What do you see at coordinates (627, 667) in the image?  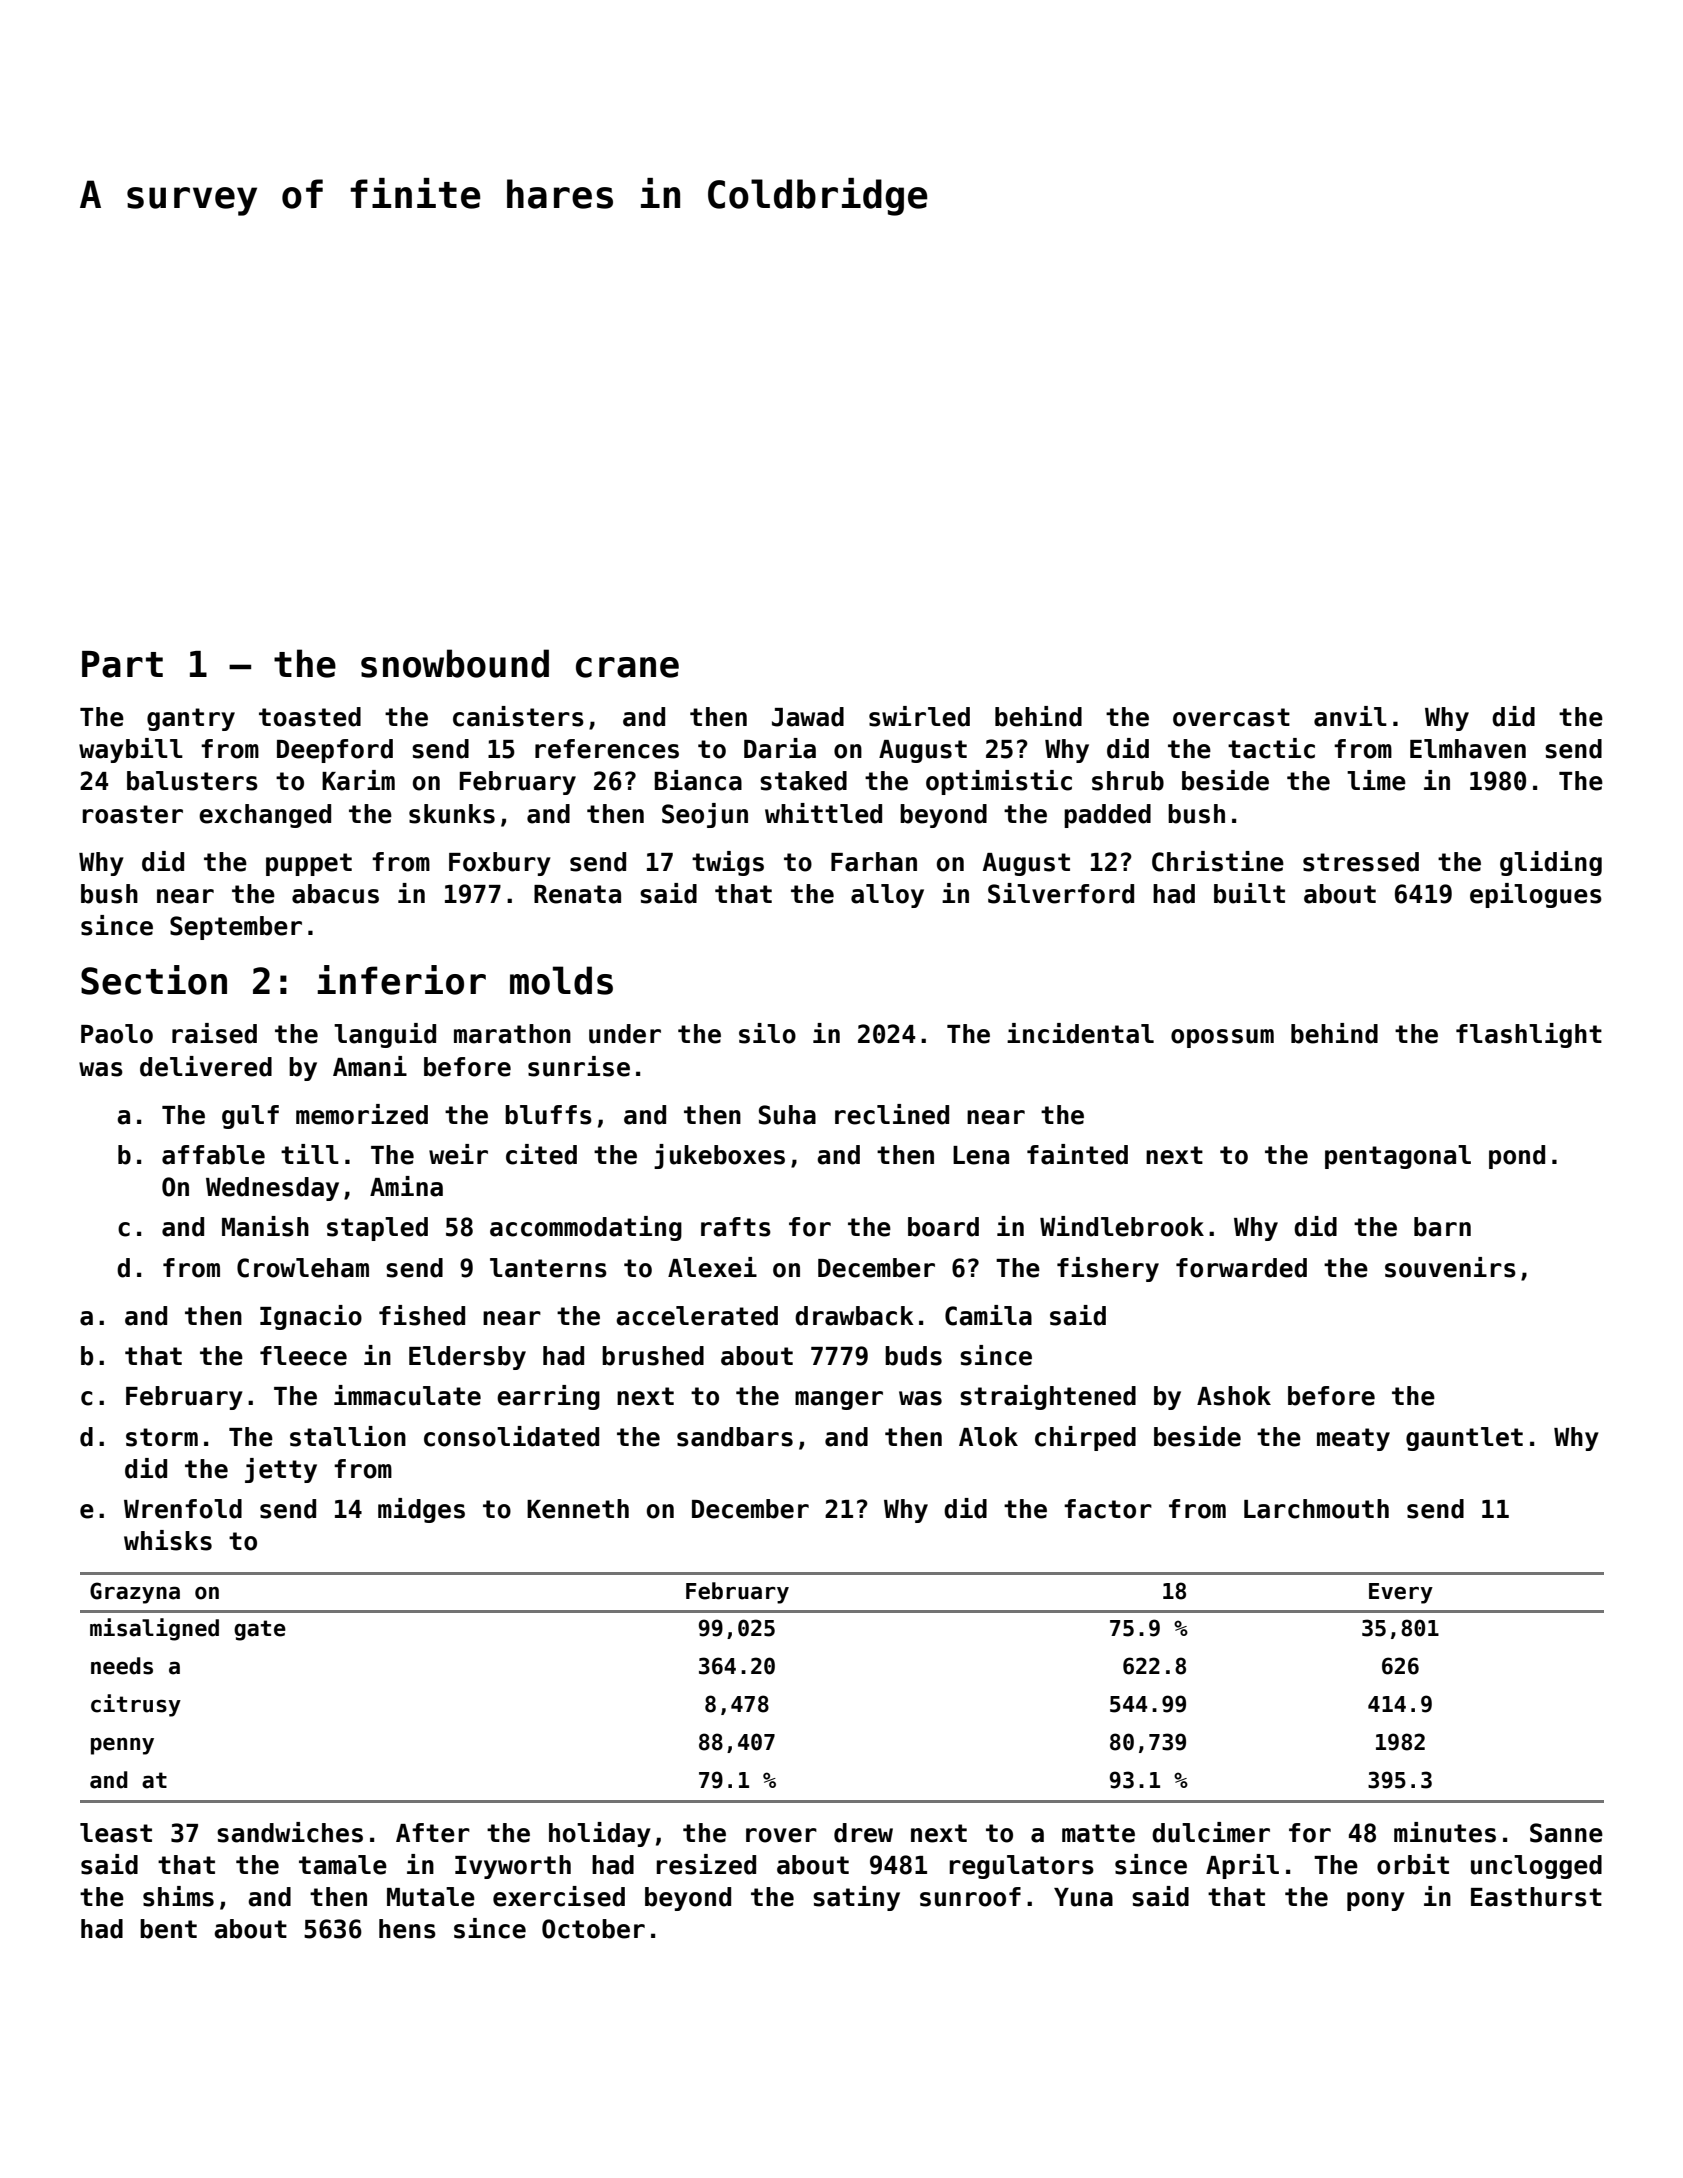 I see `crane` at bounding box center [627, 667].
